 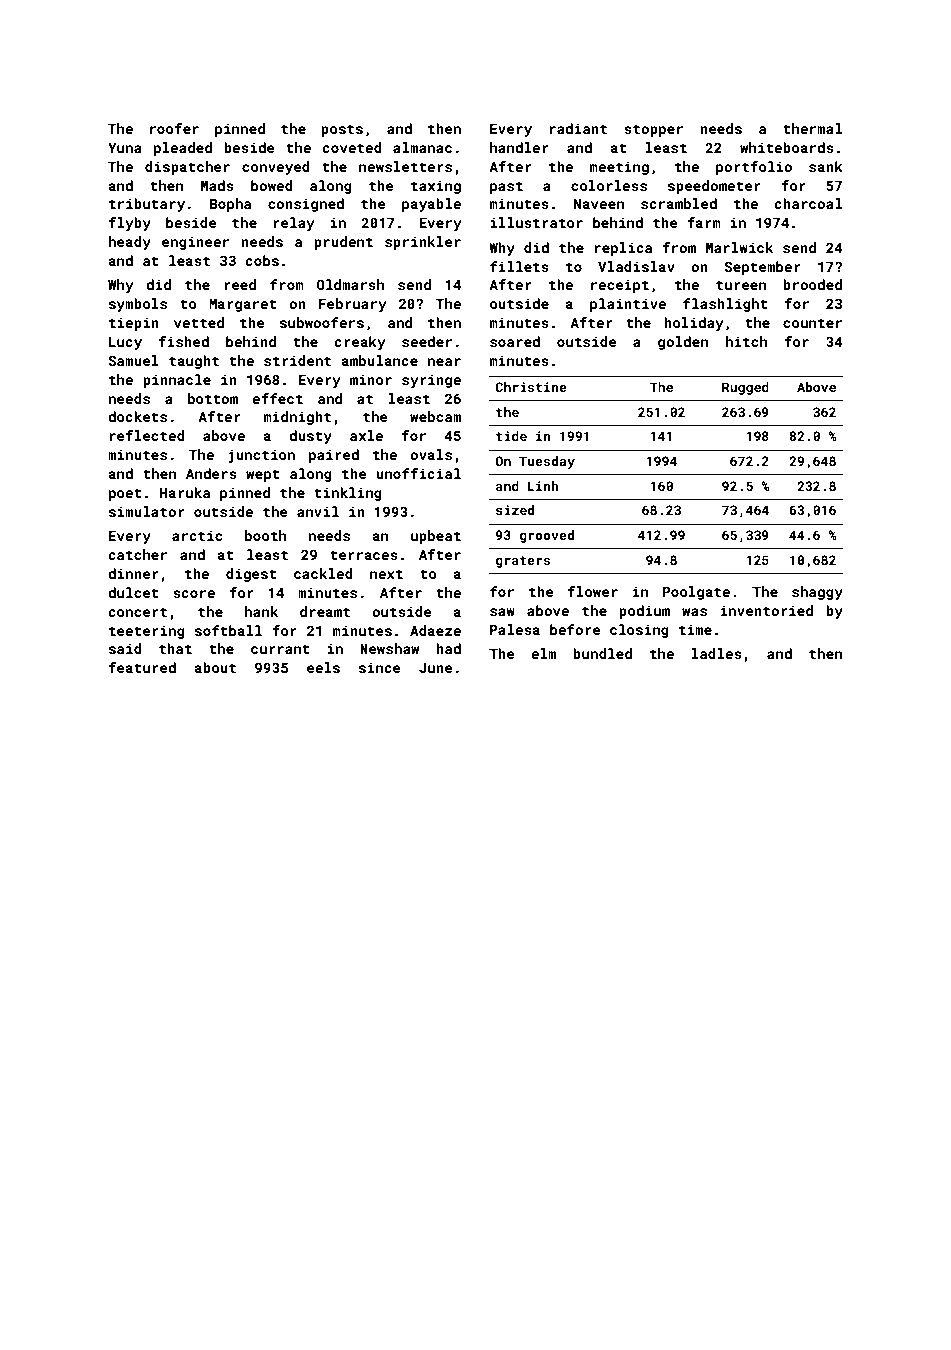 I want to click on featured, so click(x=142, y=667).
